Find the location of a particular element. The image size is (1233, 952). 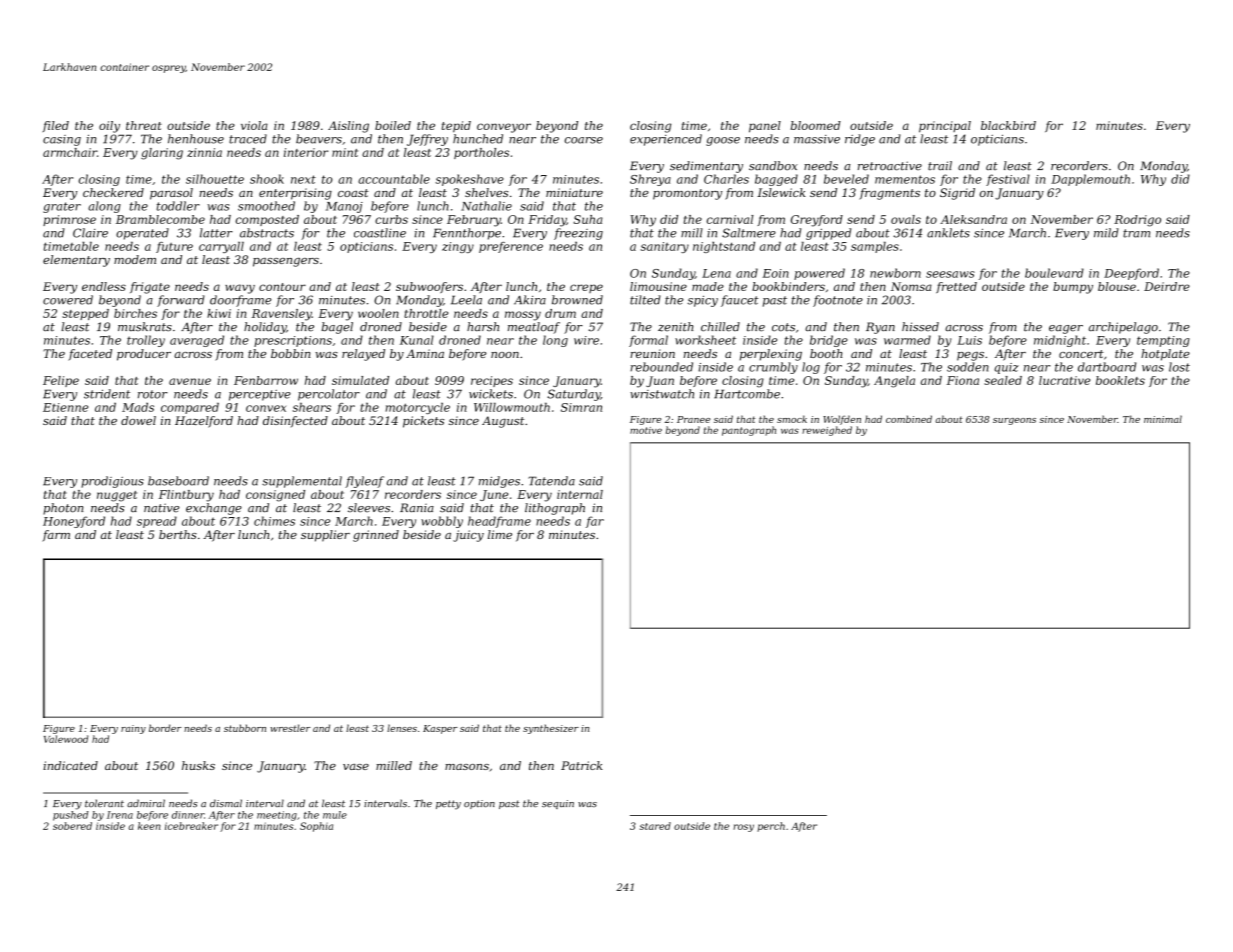

Aleksandra is located at coordinates (973, 219).
